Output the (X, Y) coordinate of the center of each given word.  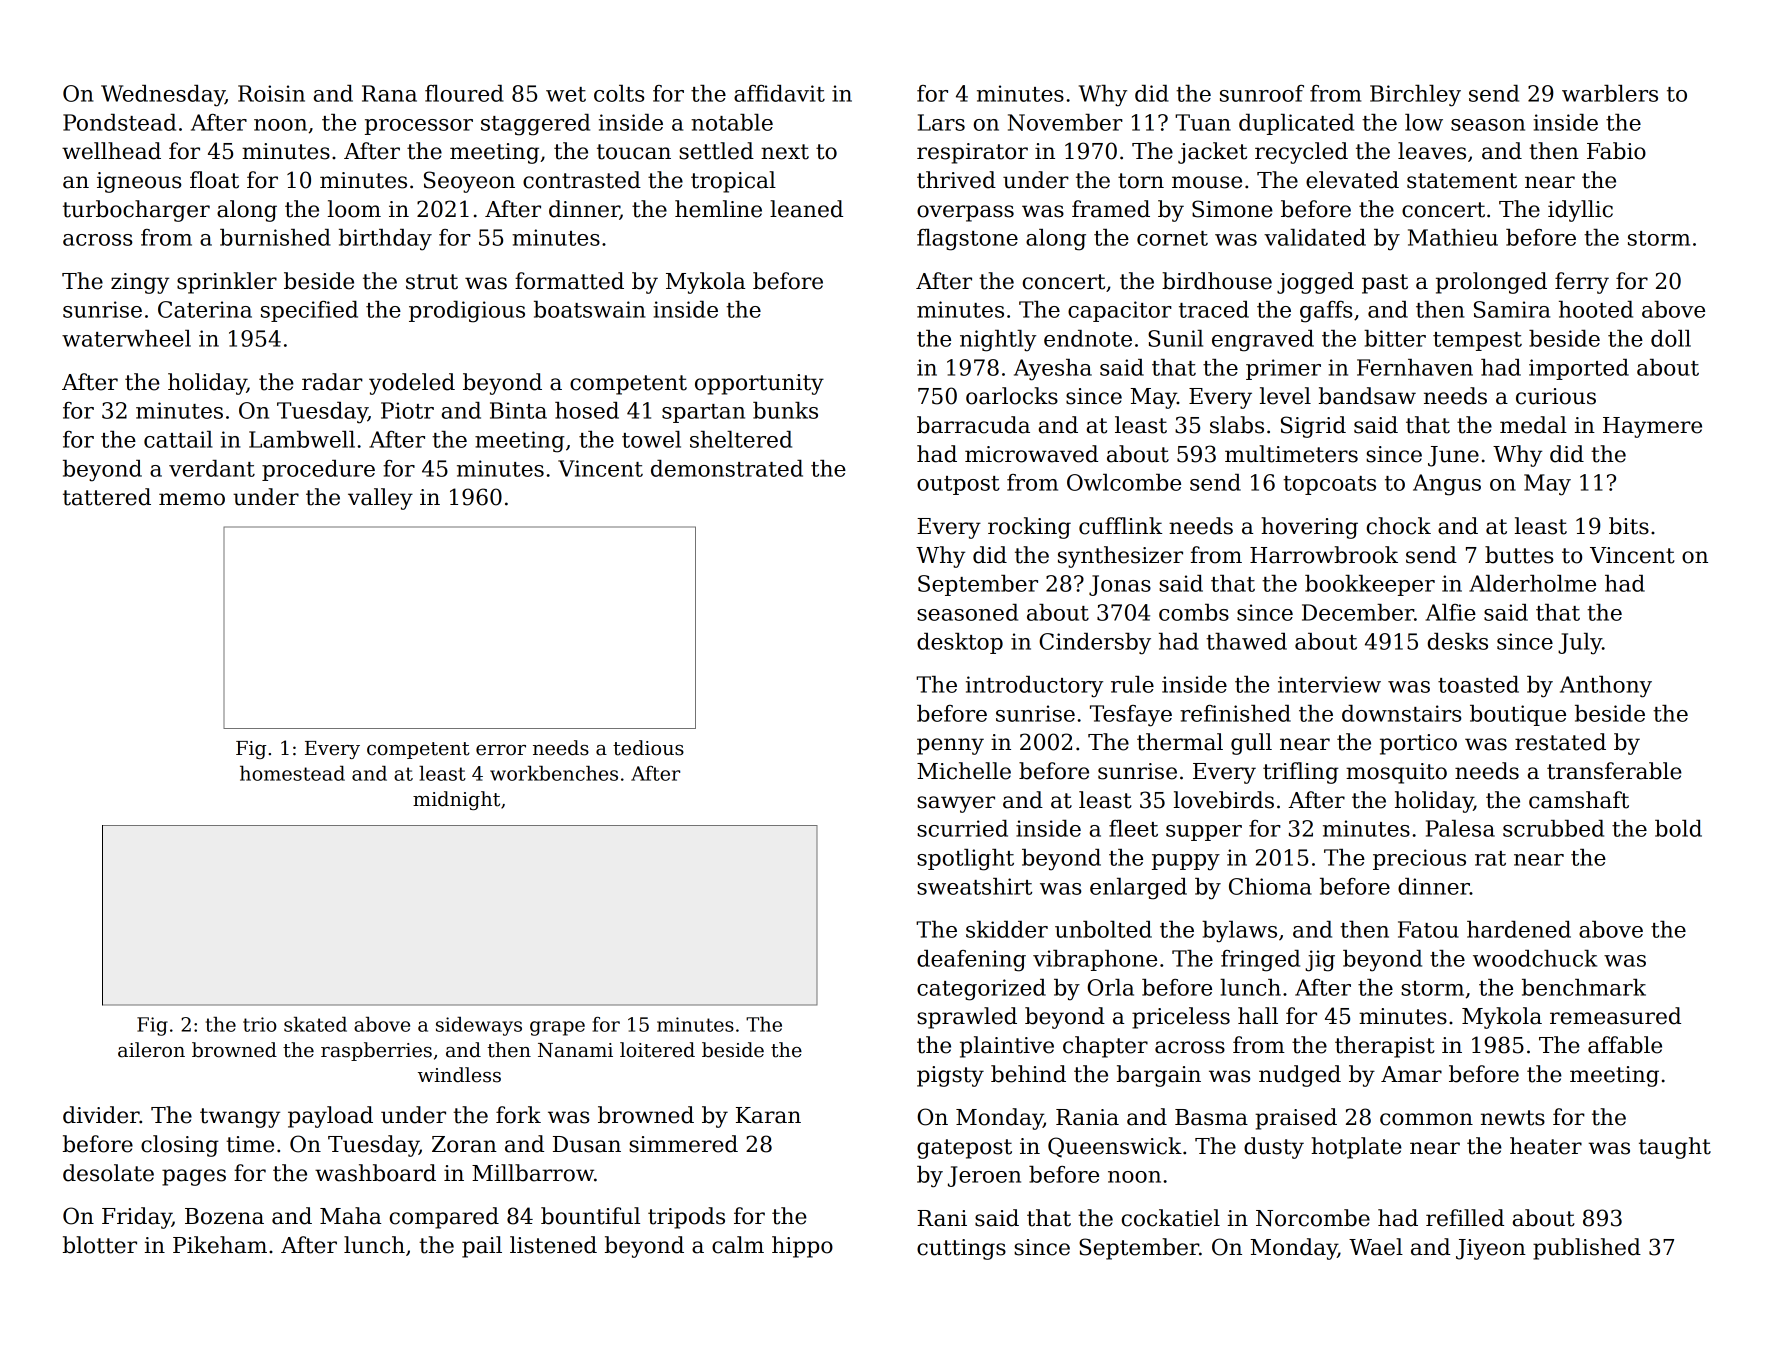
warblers (1610, 93)
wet (566, 94)
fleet (1133, 828)
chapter (1105, 1047)
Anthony (1606, 687)
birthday (385, 240)
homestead (292, 773)
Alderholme (1532, 583)
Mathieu (1453, 237)
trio (260, 1024)
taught (1675, 1148)
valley (380, 499)
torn (1141, 181)
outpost (958, 485)
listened (553, 1245)
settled (716, 151)
